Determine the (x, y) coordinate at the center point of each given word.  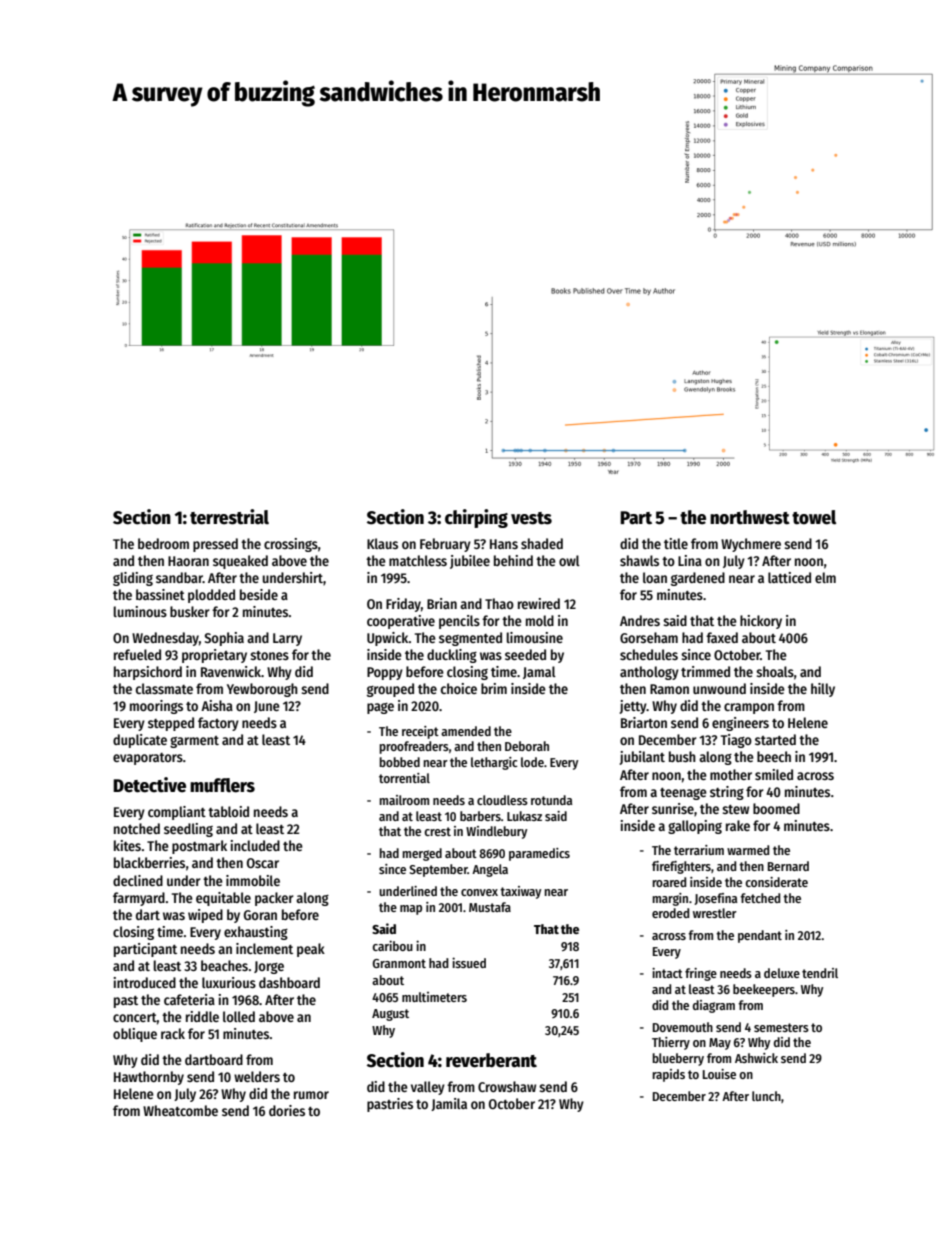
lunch (766, 1096)
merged (422, 854)
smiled (774, 774)
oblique (135, 1035)
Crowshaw (507, 1086)
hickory (761, 622)
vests (531, 518)
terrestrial (229, 517)
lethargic (494, 763)
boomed (776, 808)
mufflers (222, 785)
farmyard (139, 899)
